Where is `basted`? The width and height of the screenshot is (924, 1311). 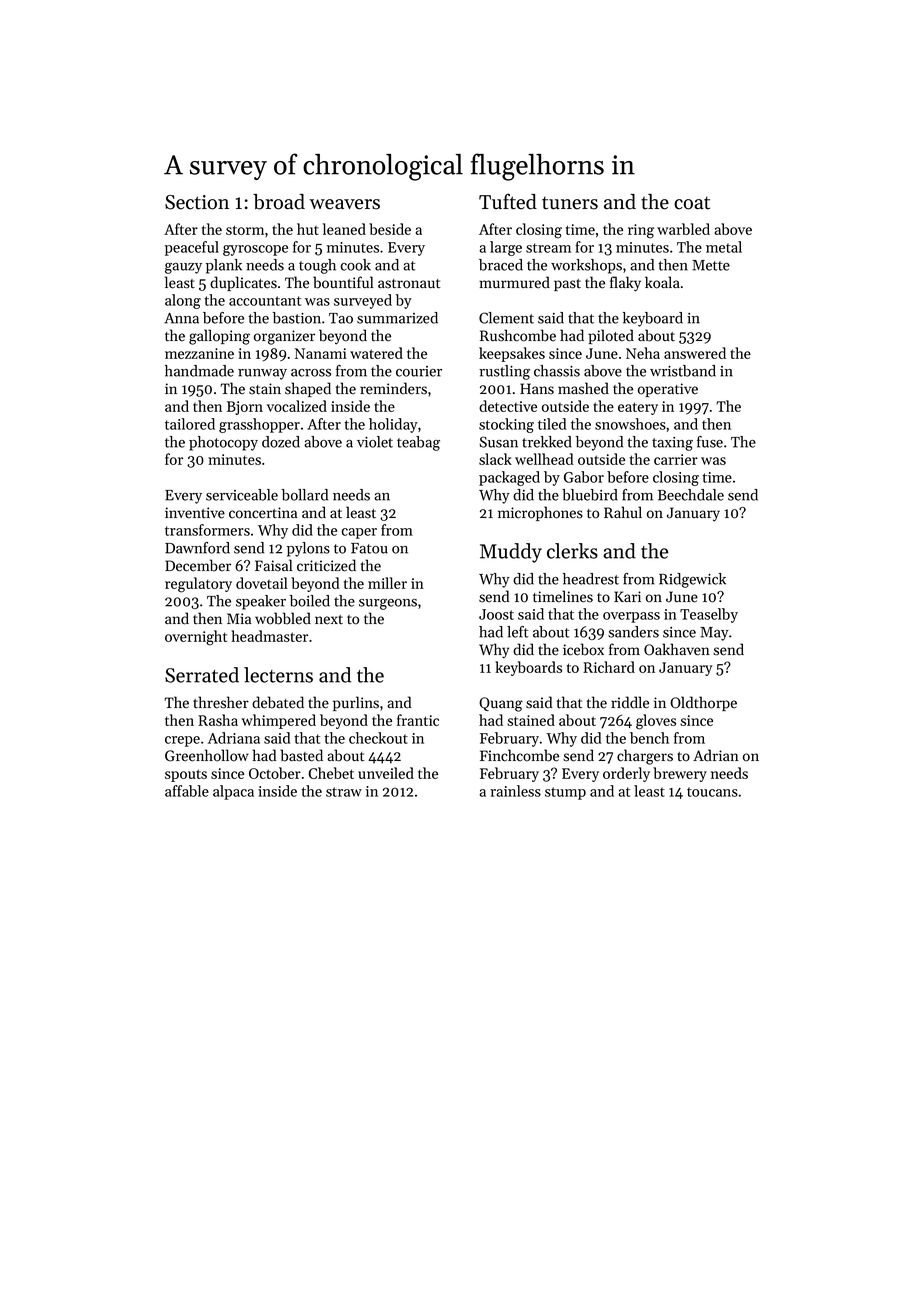
basted is located at coordinates (301, 755).
